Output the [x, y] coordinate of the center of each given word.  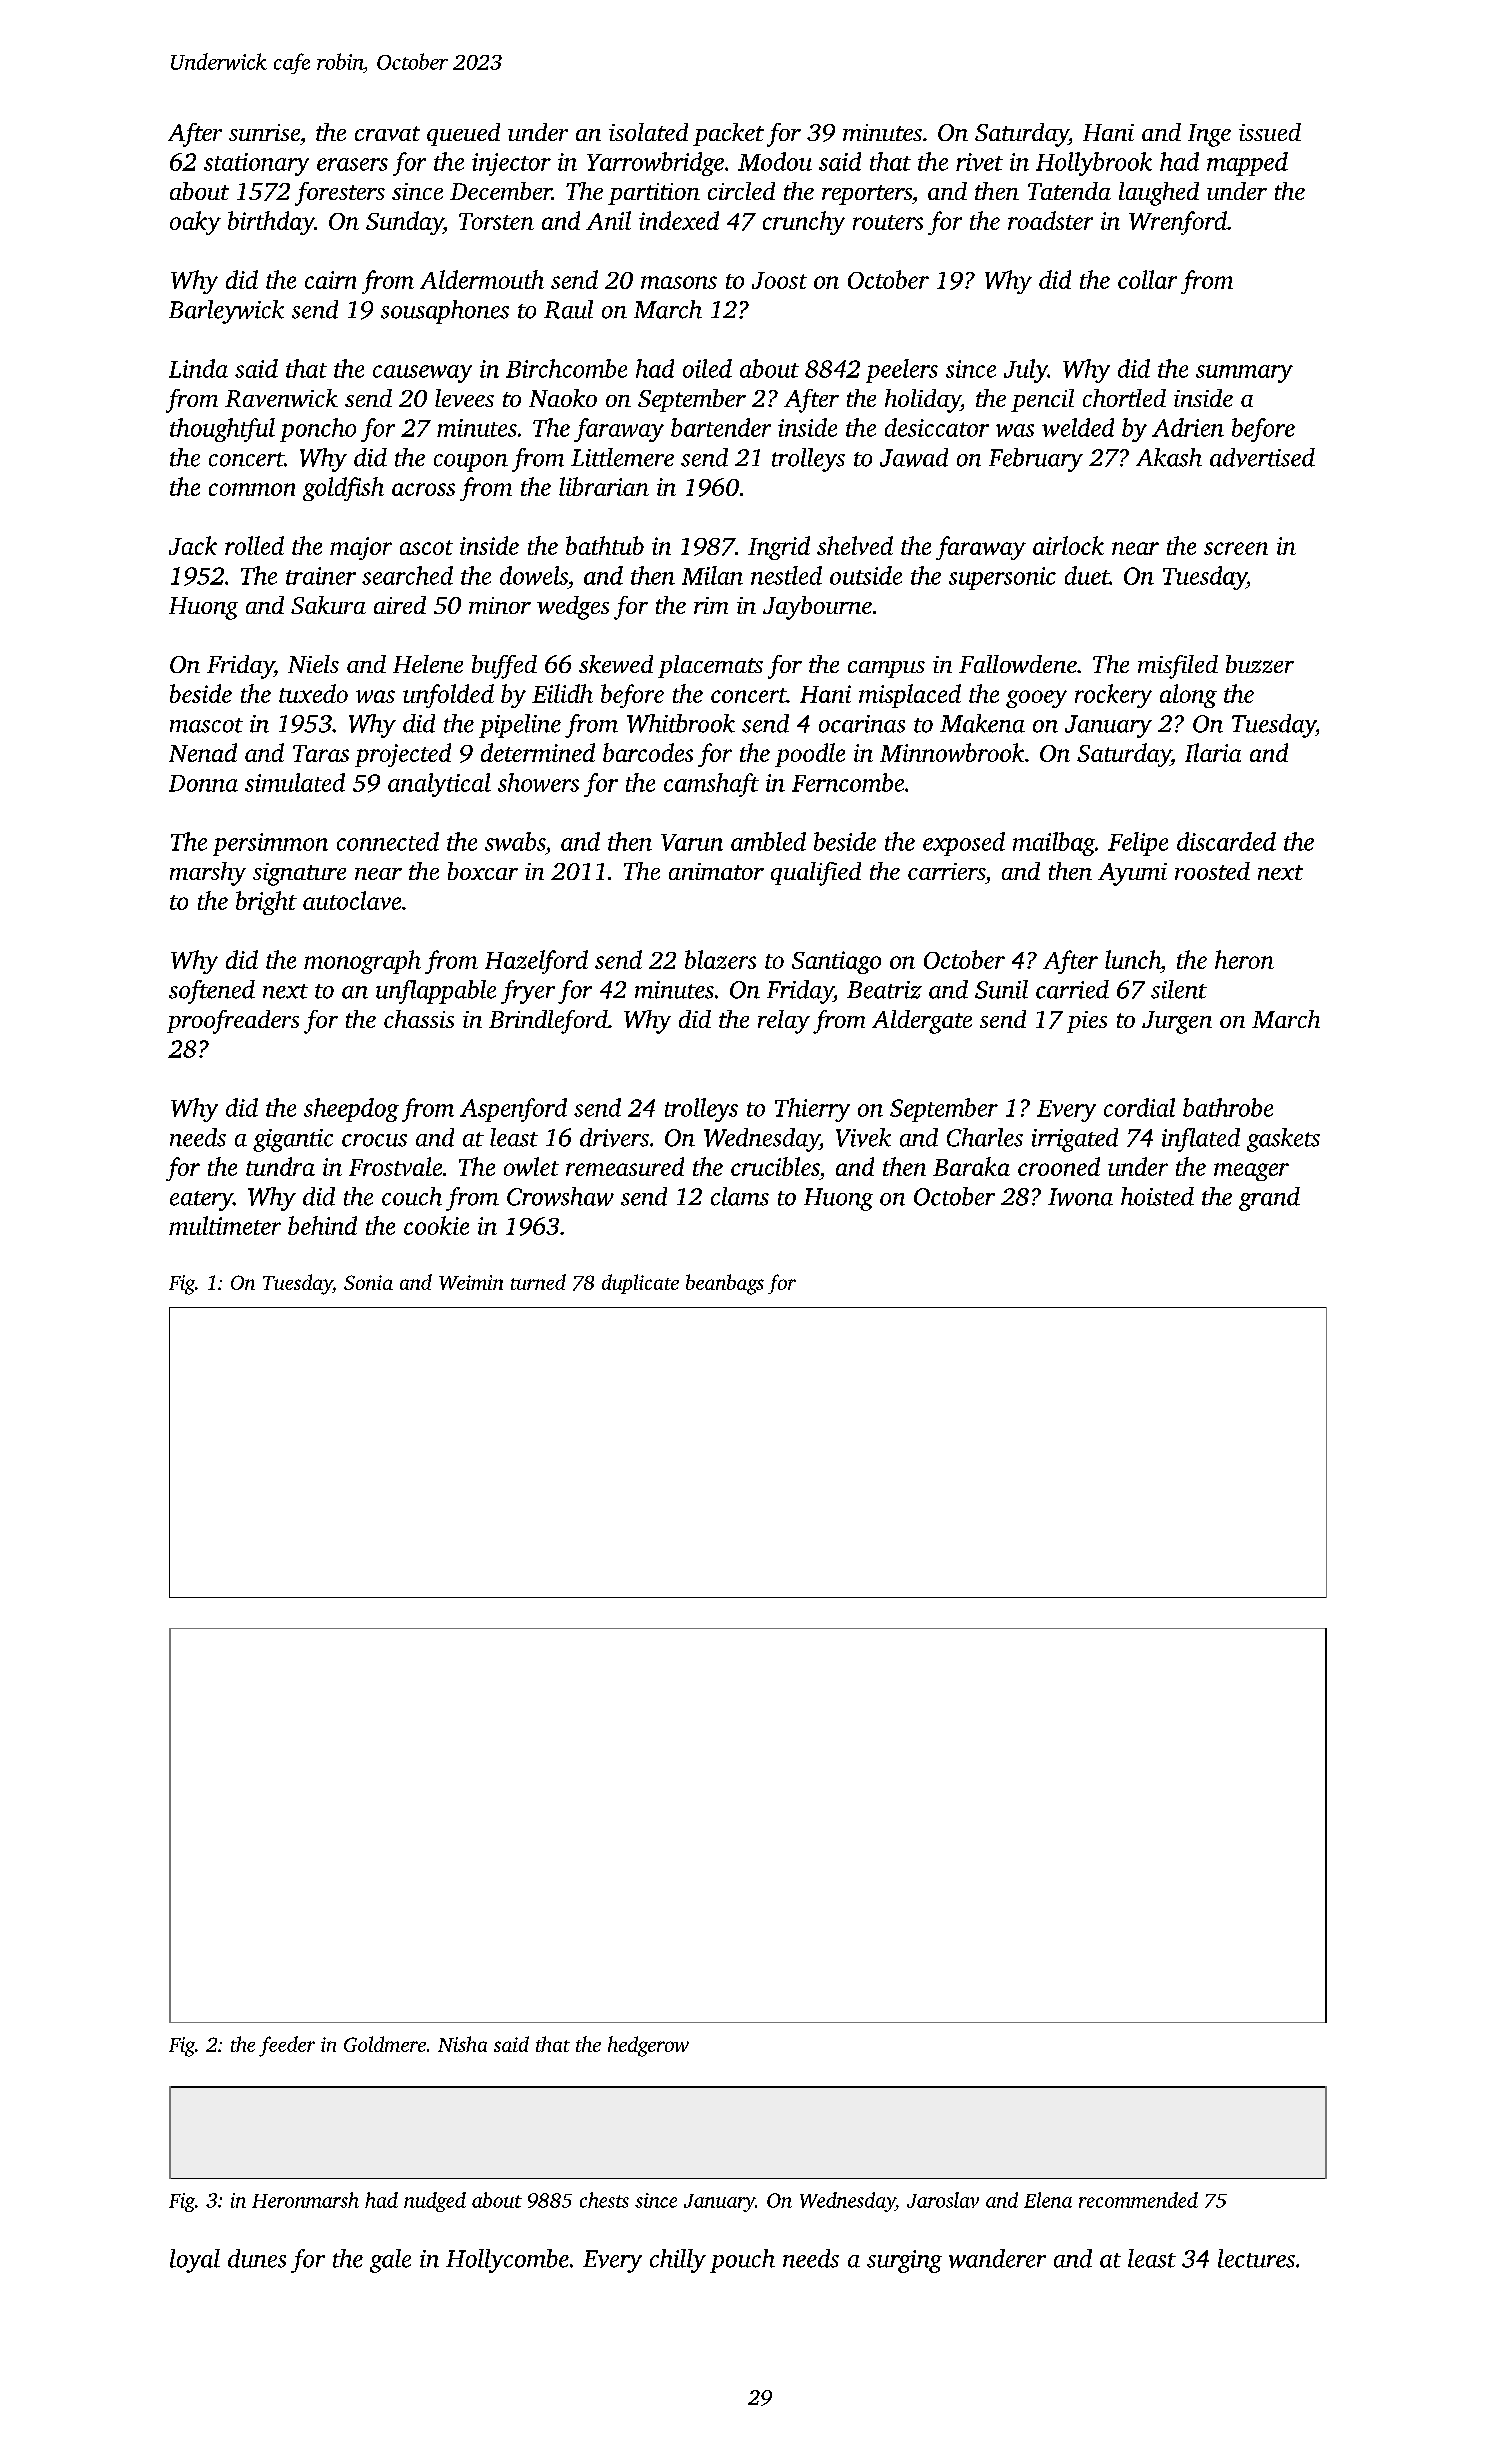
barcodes [648, 752]
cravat [387, 133]
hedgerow [648, 2046]
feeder [287, 2046]
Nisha [462, 2044]
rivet [979, 162]
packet [728, 134]
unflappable [436, 992]
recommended [1138, 2200]
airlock [1068, 545]
